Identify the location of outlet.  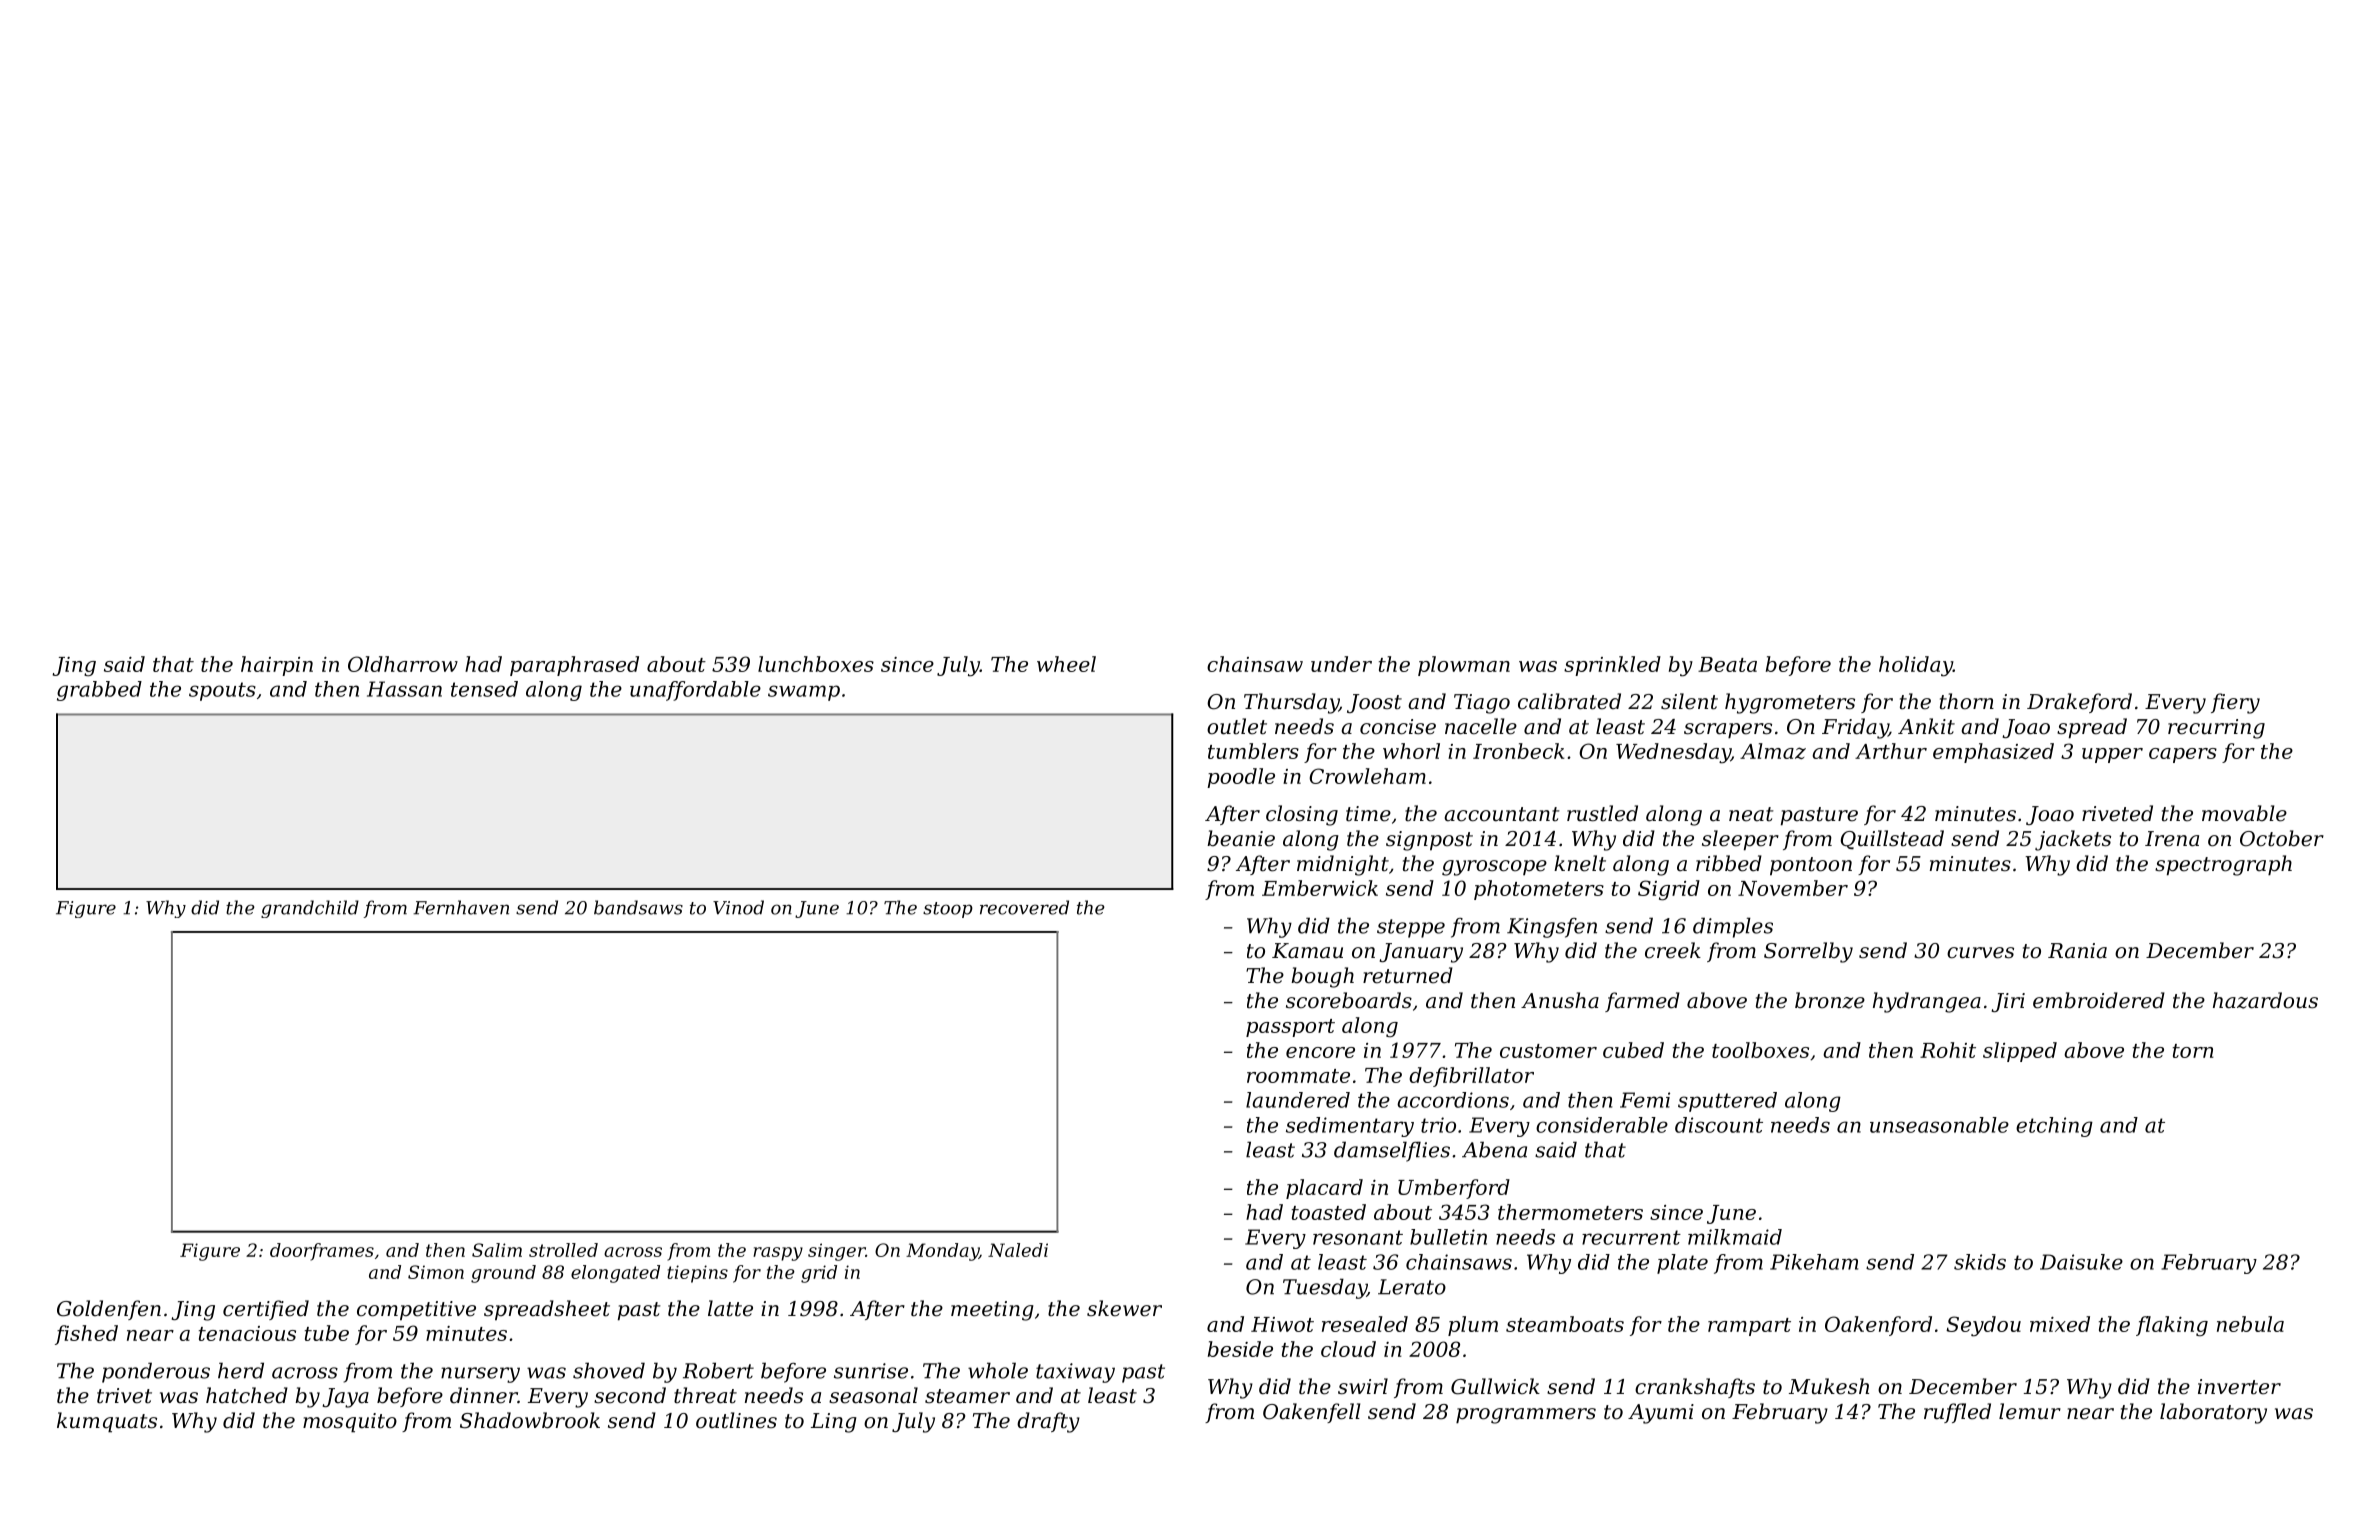
(1237, 726).
